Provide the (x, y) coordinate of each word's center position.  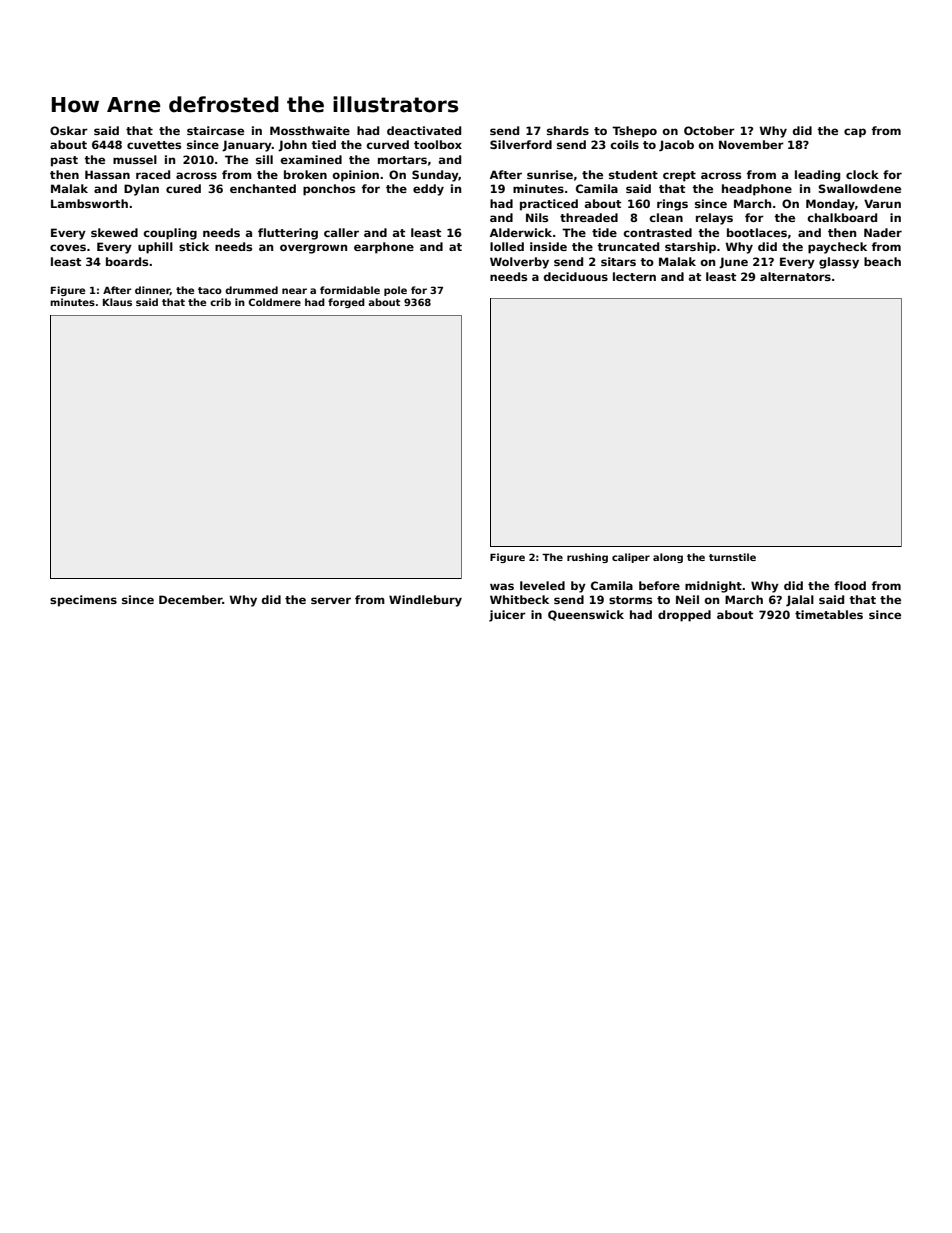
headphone (757, 190)
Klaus (117, 302)
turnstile (732, 557)
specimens (83, 601)
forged (346, 303)
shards (568, 130)
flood (850, 585)
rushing (587, 558)
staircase (215, 130)
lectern (634, 276)
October (709, 130)
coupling (170, 234)
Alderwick (521, 232)
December (191, 599)
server (331, 600)
